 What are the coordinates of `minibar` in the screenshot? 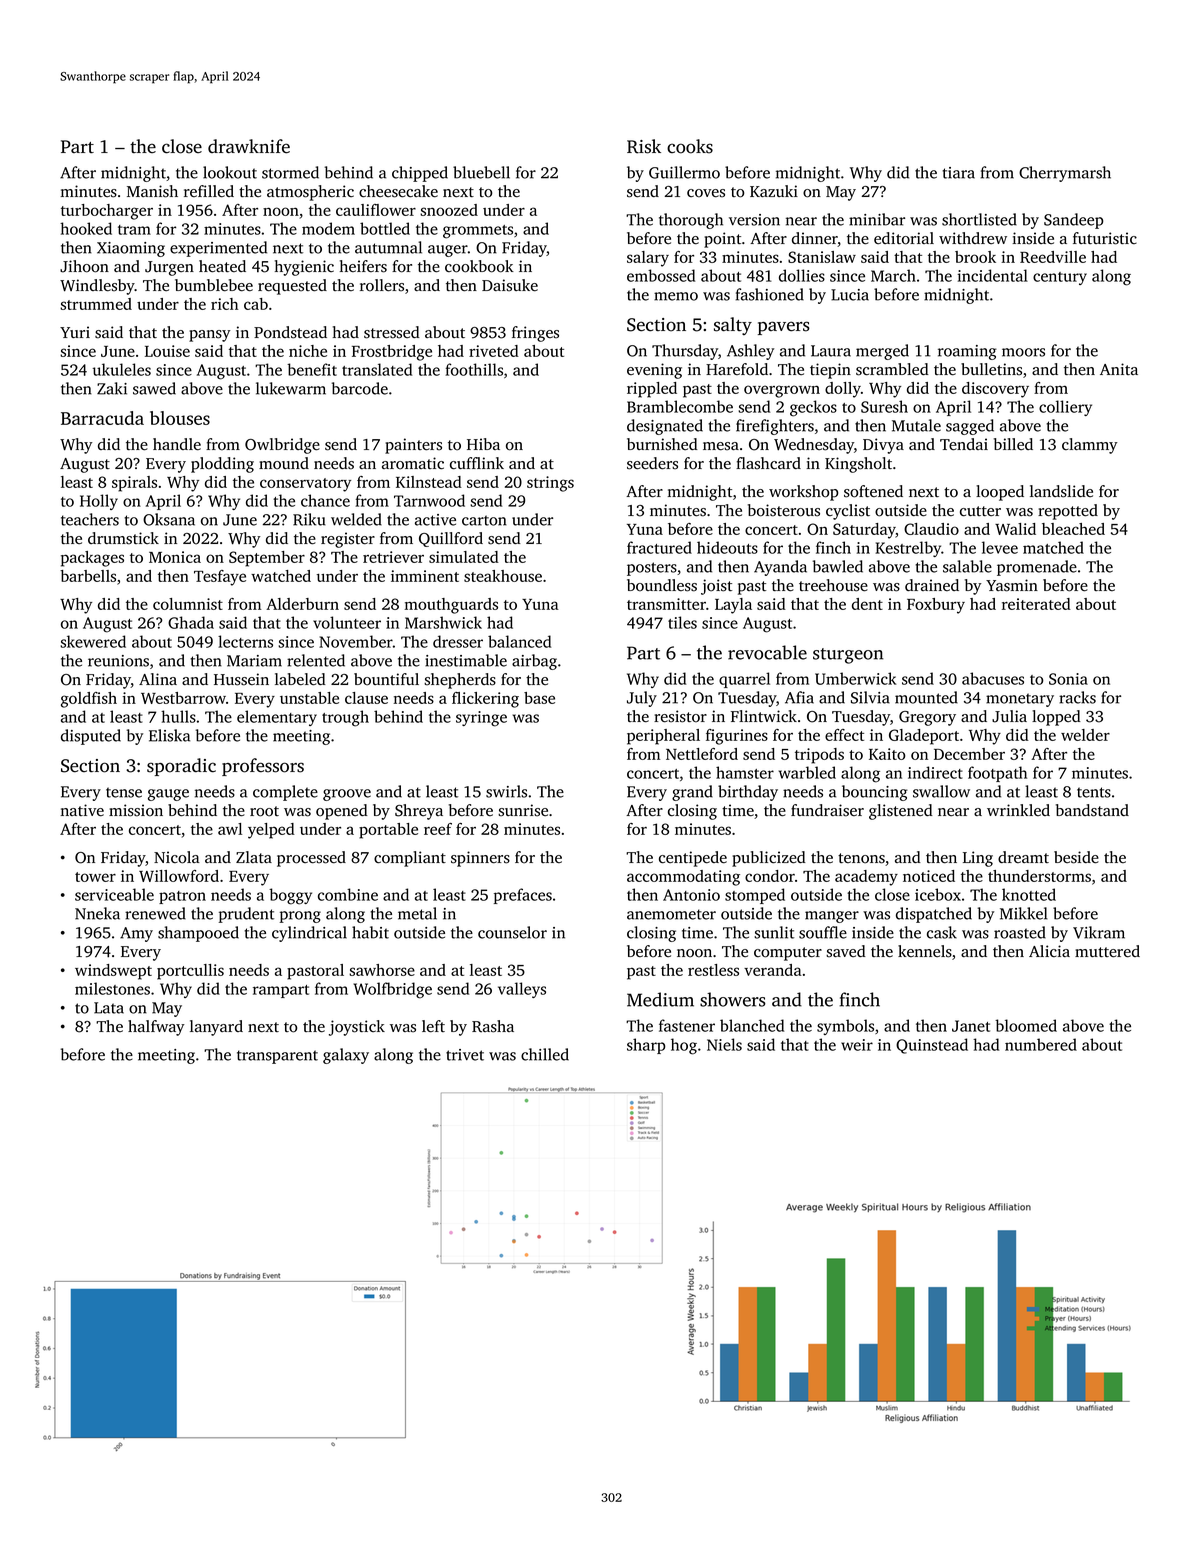 It's located at (877, 219).
